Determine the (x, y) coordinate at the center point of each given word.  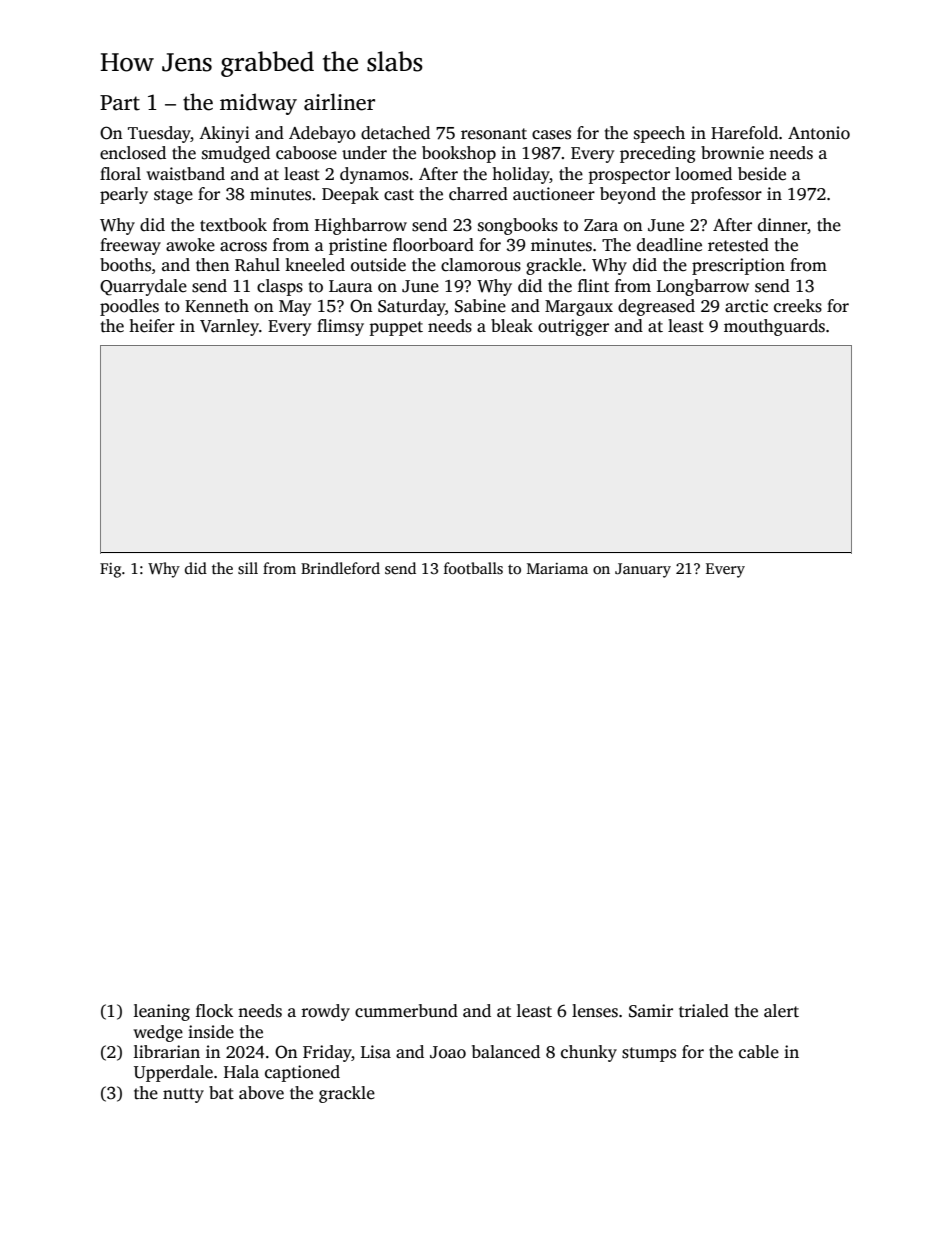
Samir (651, 1011)
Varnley (229, 327)
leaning (162, 1012)
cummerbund (406, 1011)
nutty (183, 1095)
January (643, 570)
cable (759, 1052)
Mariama (557, 568)
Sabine (480, 306)
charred (478, 194)
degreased (656, 307)
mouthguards (774, 327)
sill (248, 568)
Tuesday (159, 134)
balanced (506, 1052)
